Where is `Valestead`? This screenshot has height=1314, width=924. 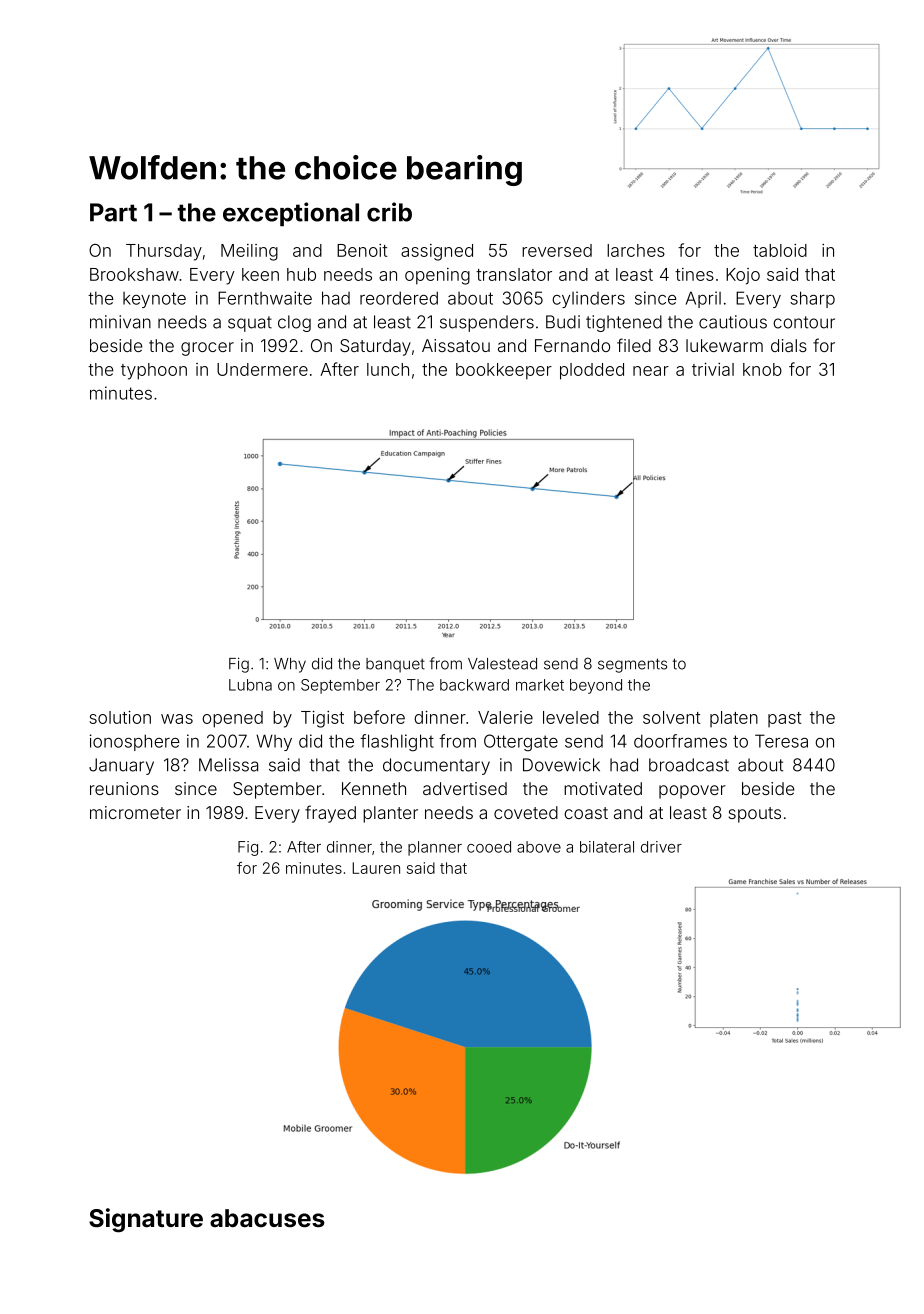
Valestead is located at coordinates (502, 664).
